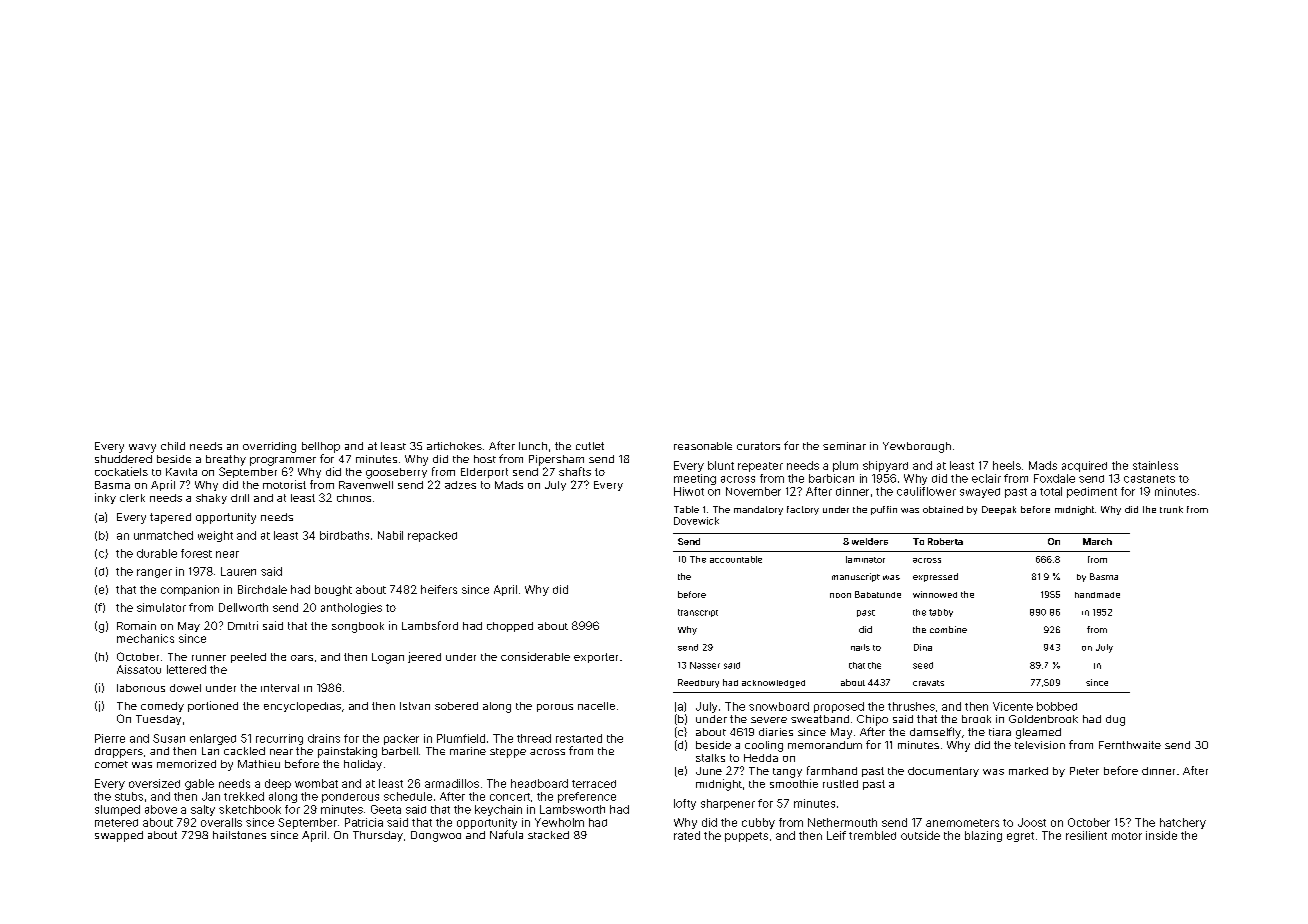 The height and width of the screenshot is (924, 1308). What do you see at coordinates (221, 822) in the screenshot?
I see `overalls` at bounding box center [221, 822].
